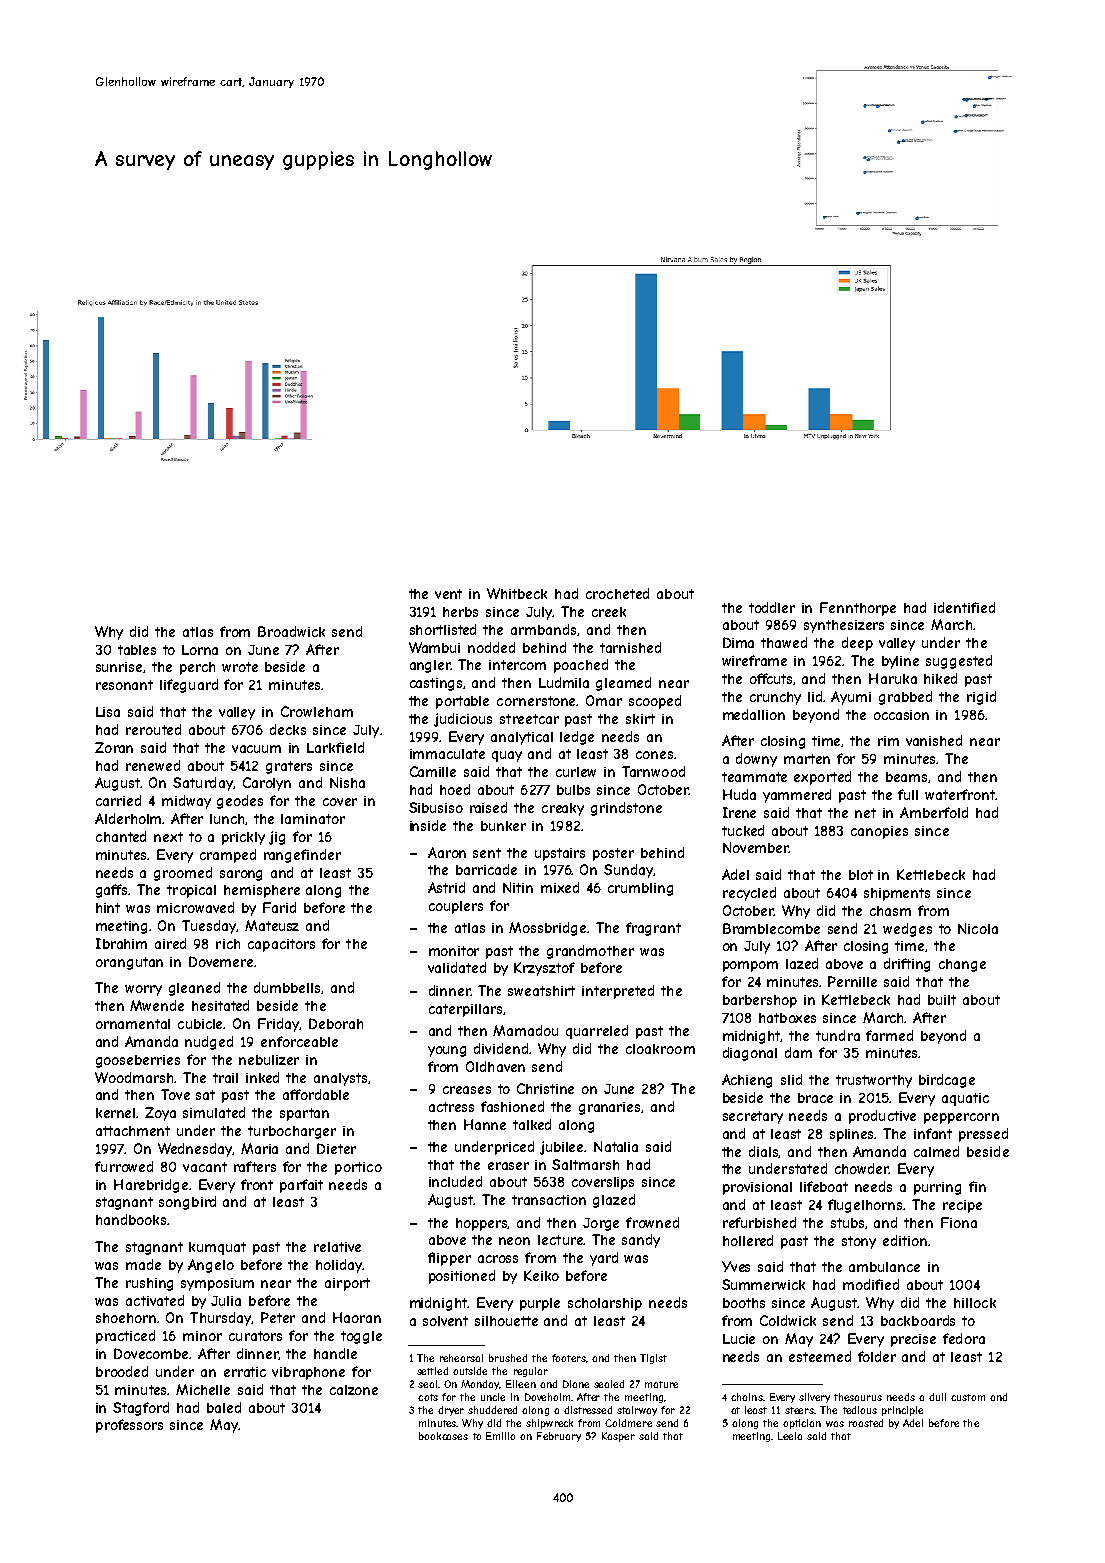 The width and height of the screenshot is (1105, 1563). Describe the element at coordinates (221, 961) in the screenshot. I see `Dovemere` at that location.
